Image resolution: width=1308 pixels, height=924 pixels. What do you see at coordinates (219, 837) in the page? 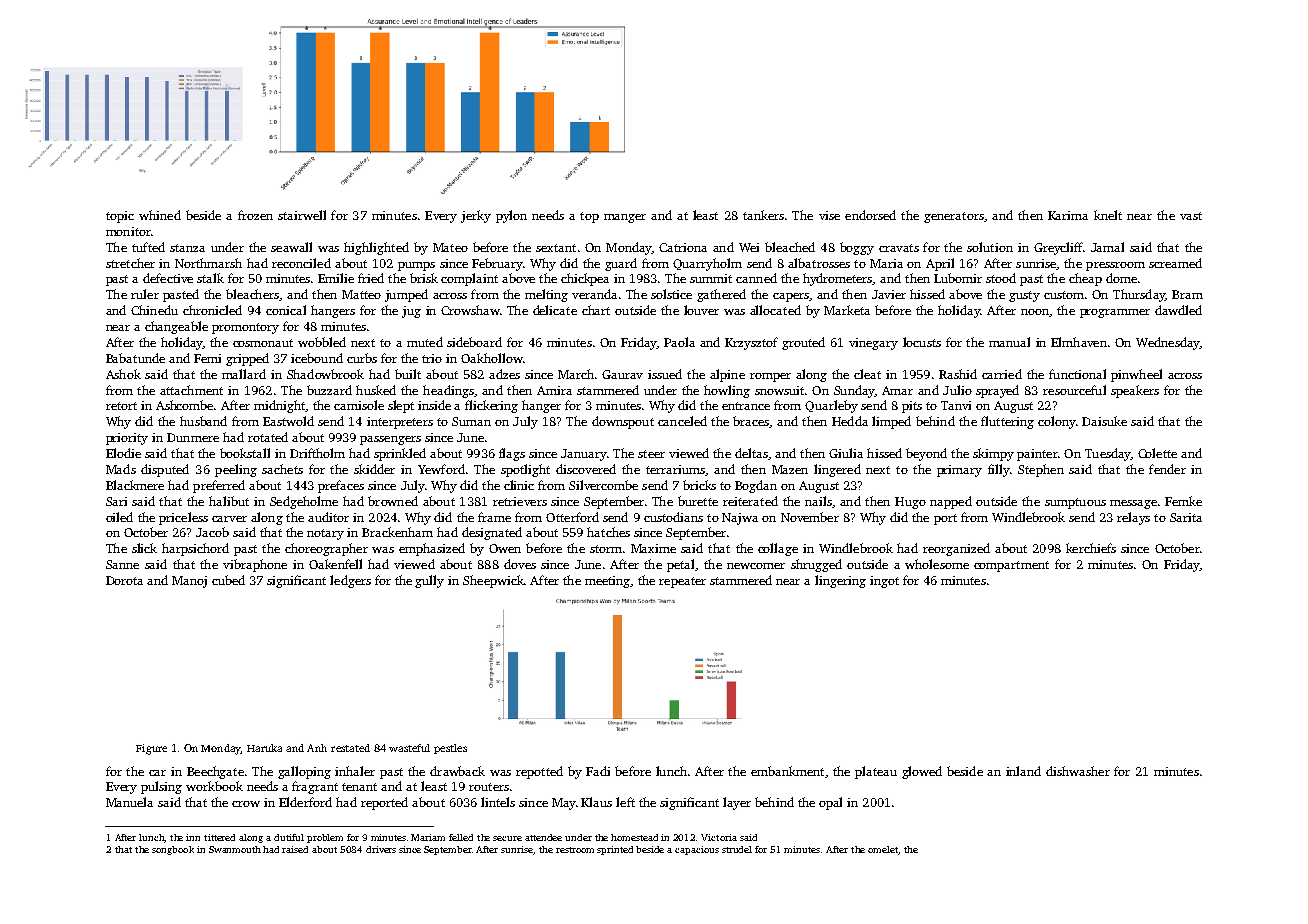
I see `tittered` at bounding box center [219, 837].
